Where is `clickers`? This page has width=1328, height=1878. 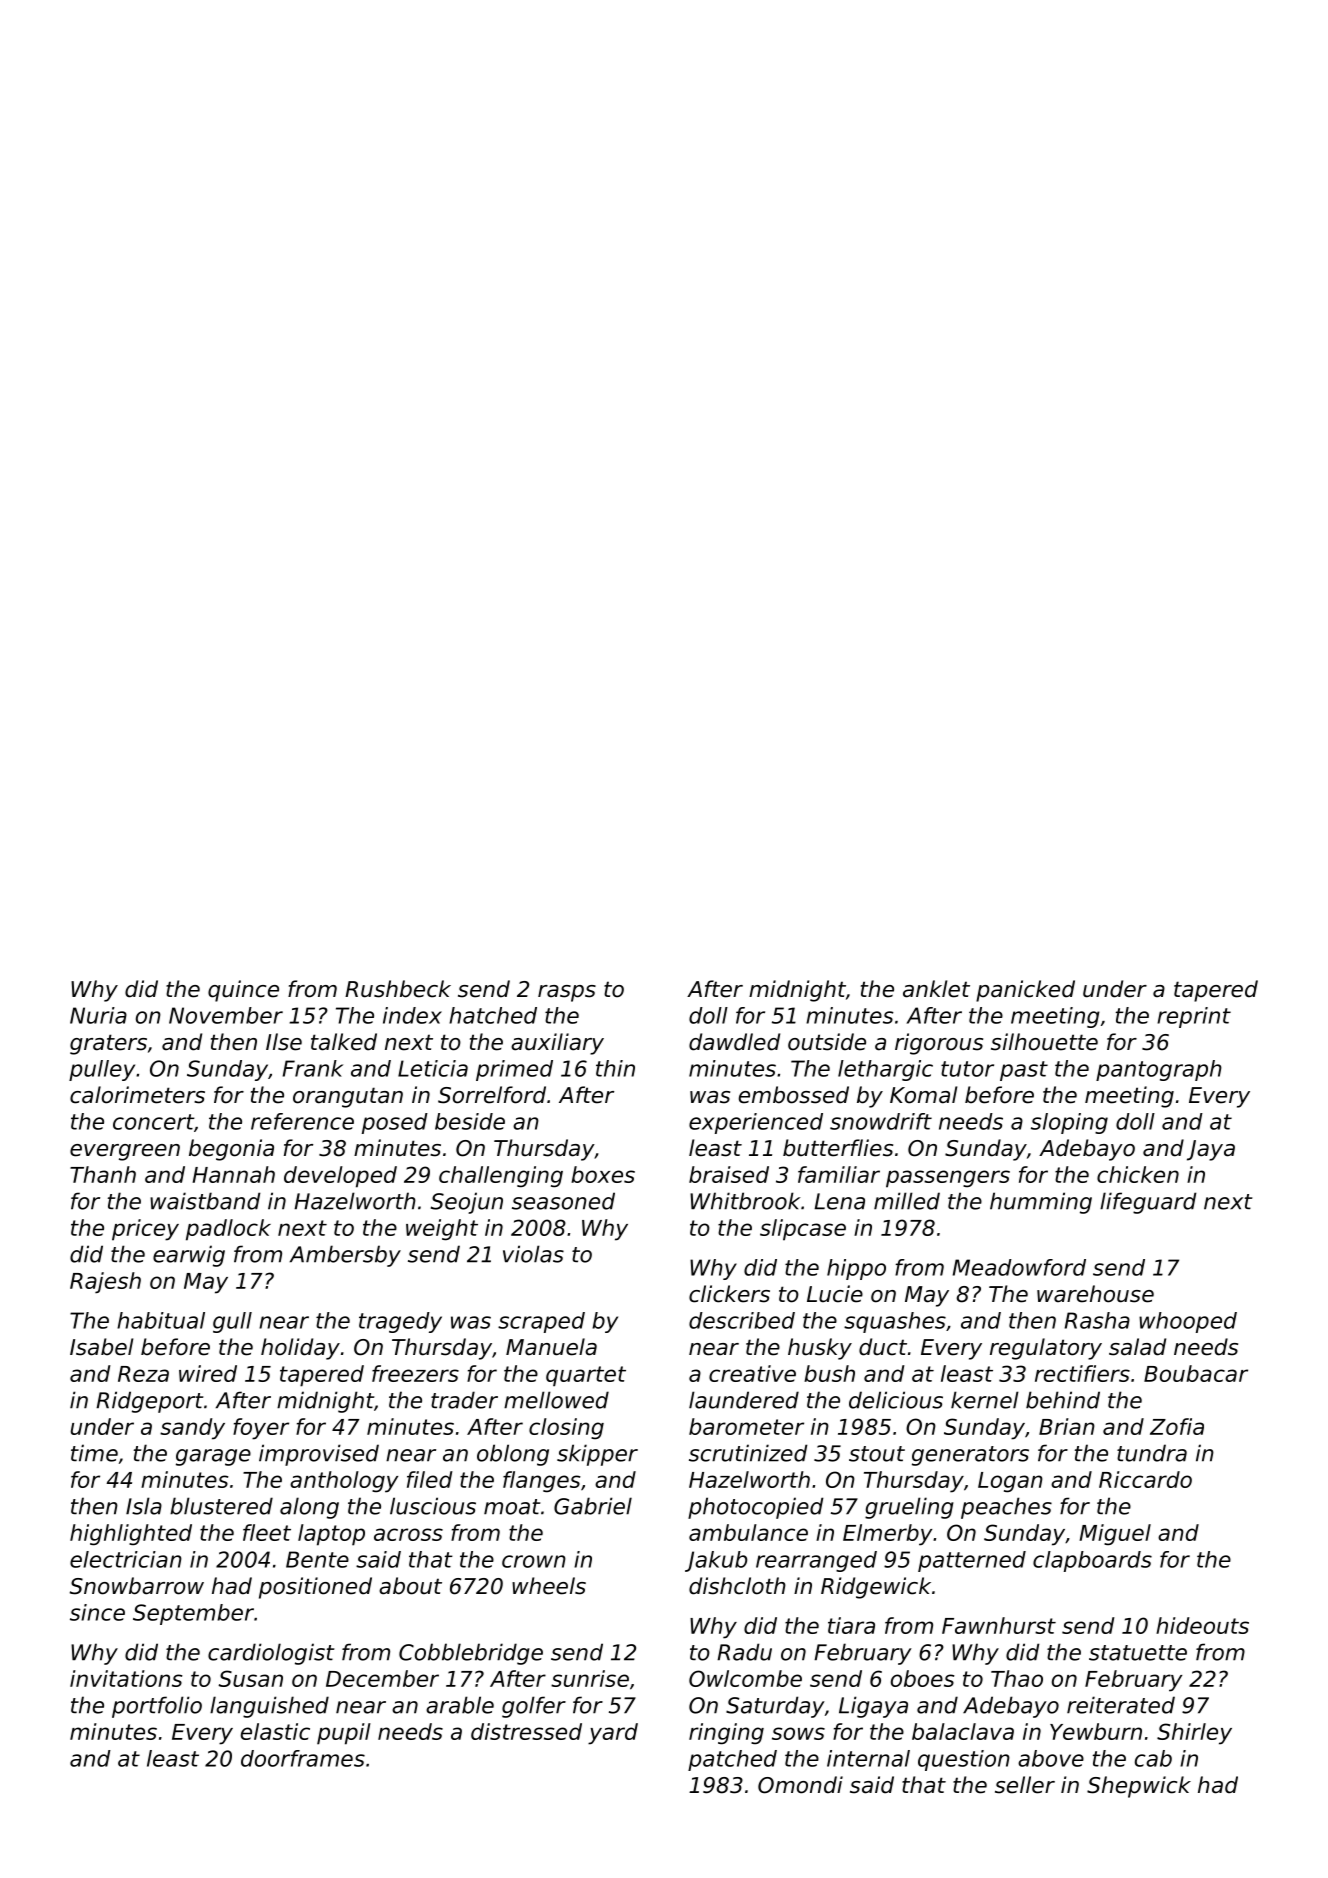
clickers is located at coordinates (729, 1294).
